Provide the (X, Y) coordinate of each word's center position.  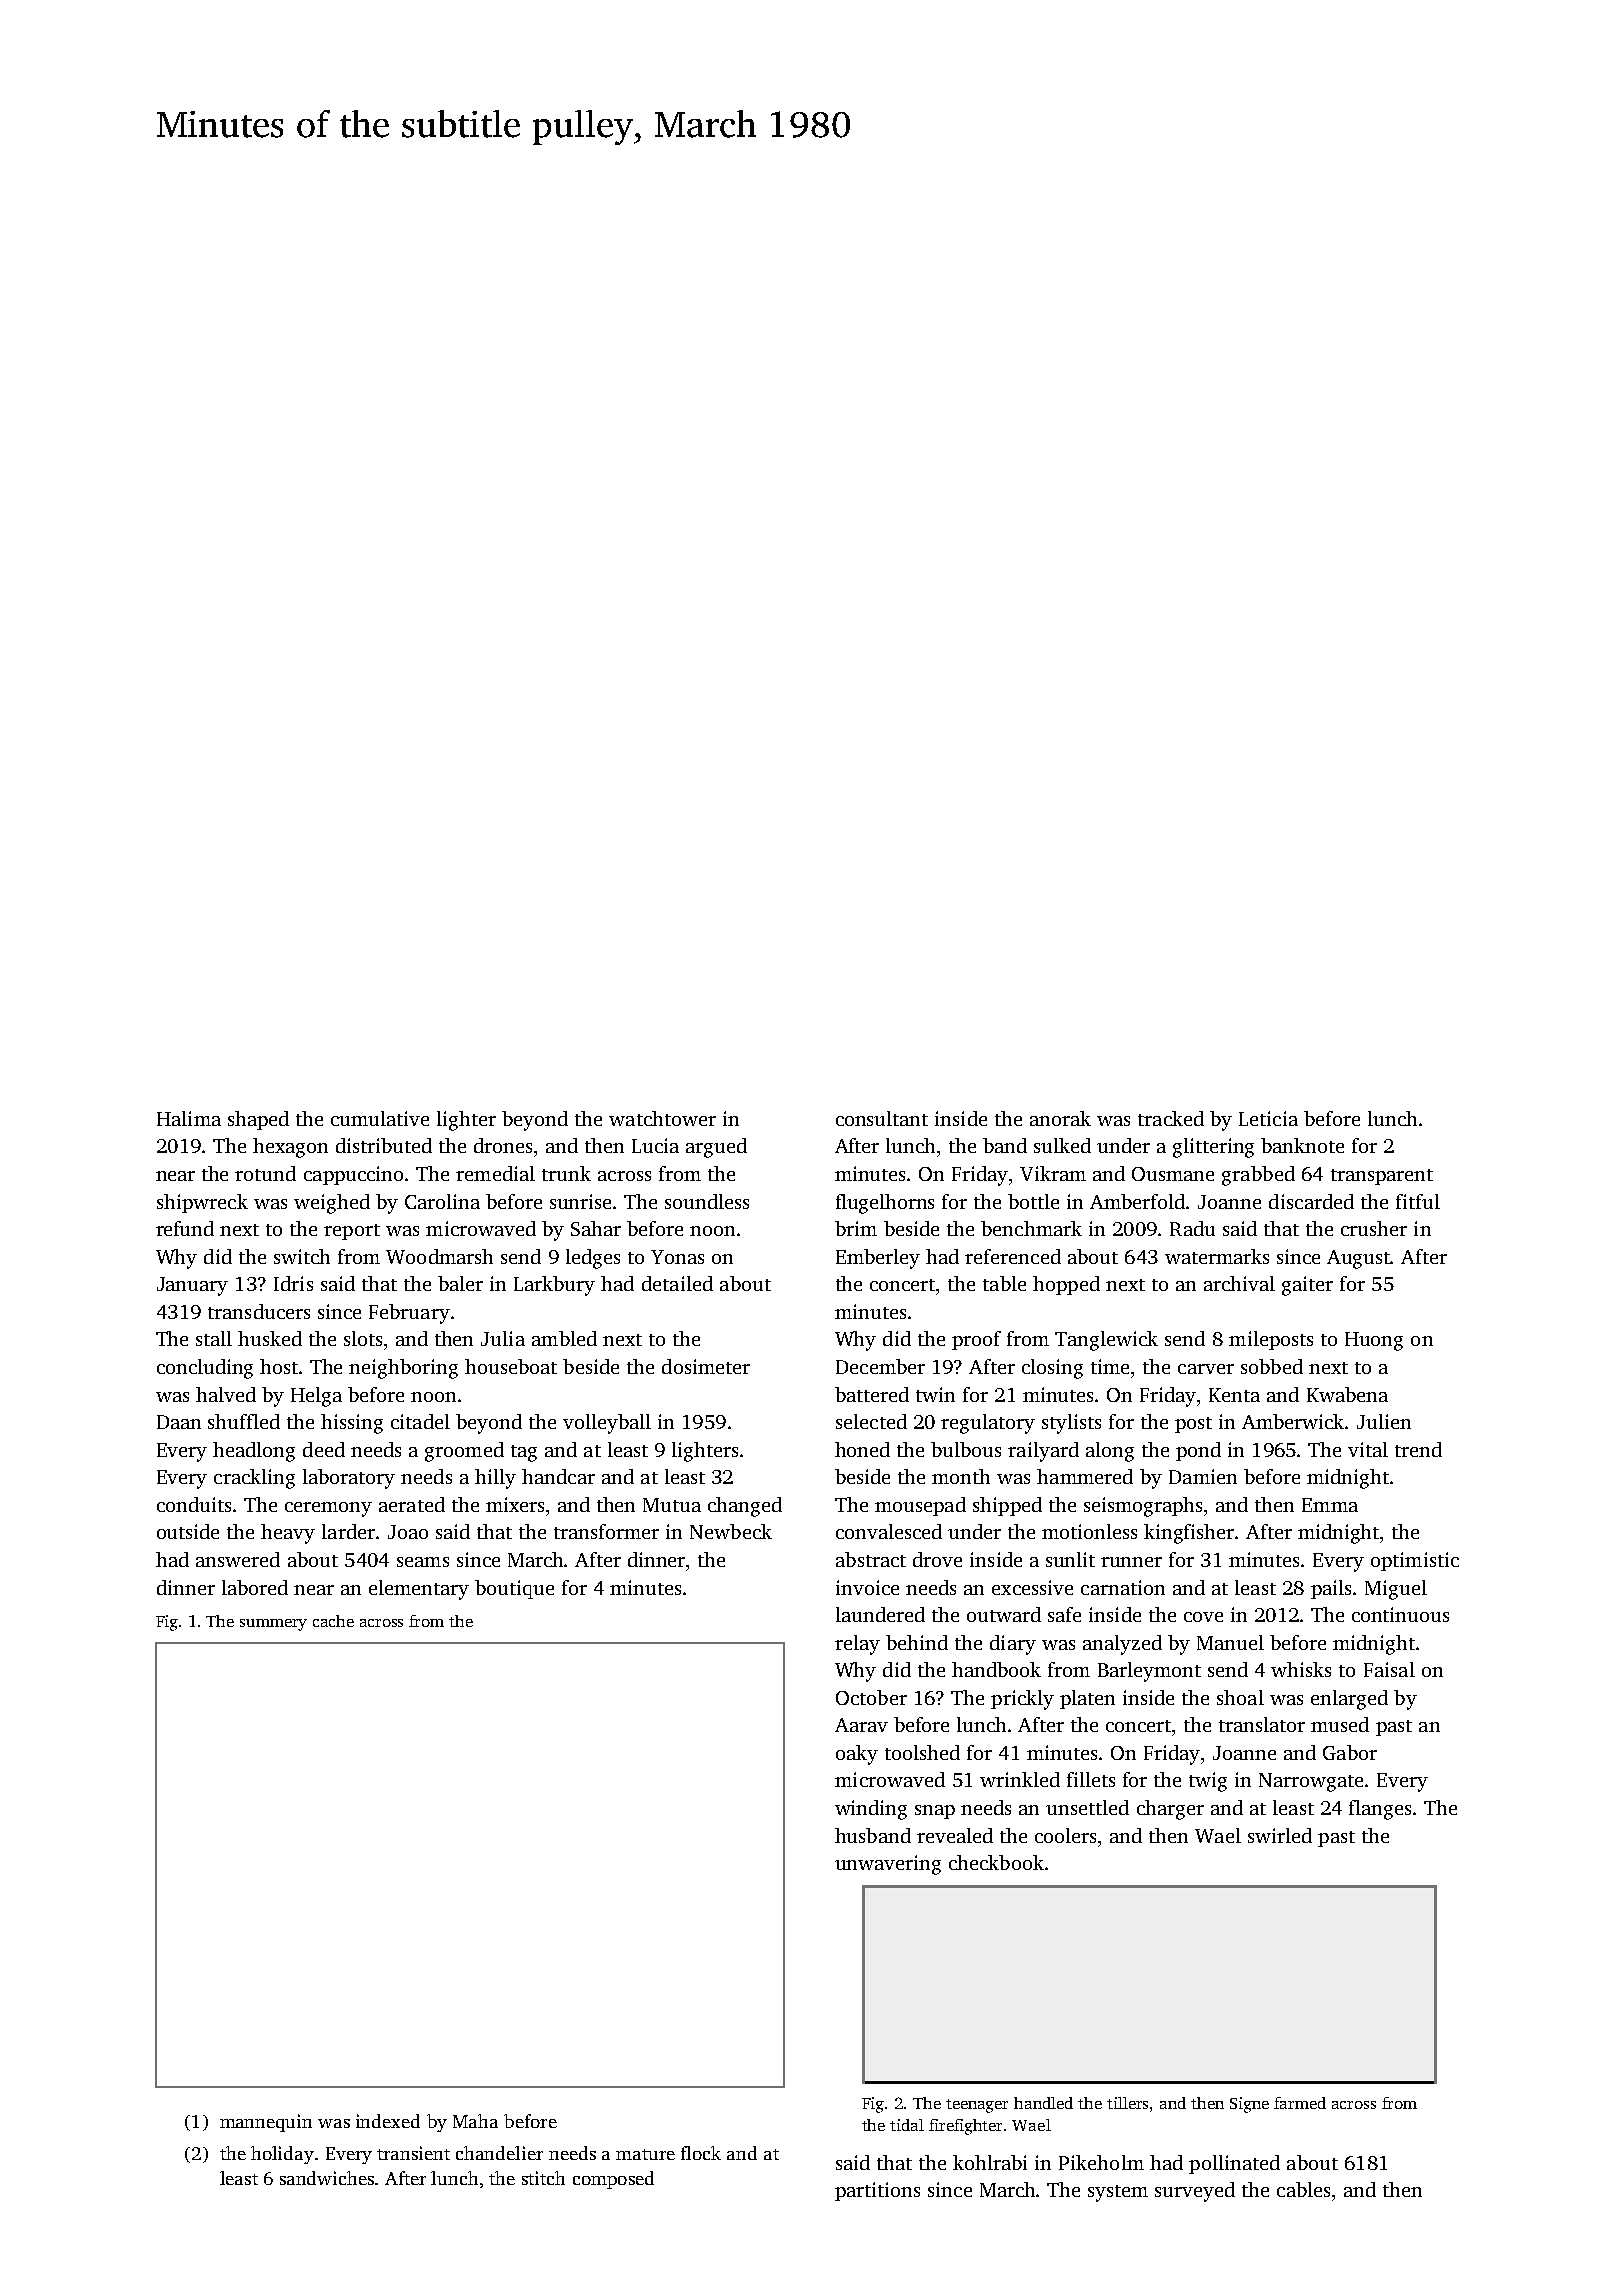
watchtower (662, 1118)
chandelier (499, 2153)
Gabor (1350, 1752)
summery (273, 1625)
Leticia (1268, 1118)
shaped (258, 1120)
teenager (977, 2106)
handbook (996, 1669)
